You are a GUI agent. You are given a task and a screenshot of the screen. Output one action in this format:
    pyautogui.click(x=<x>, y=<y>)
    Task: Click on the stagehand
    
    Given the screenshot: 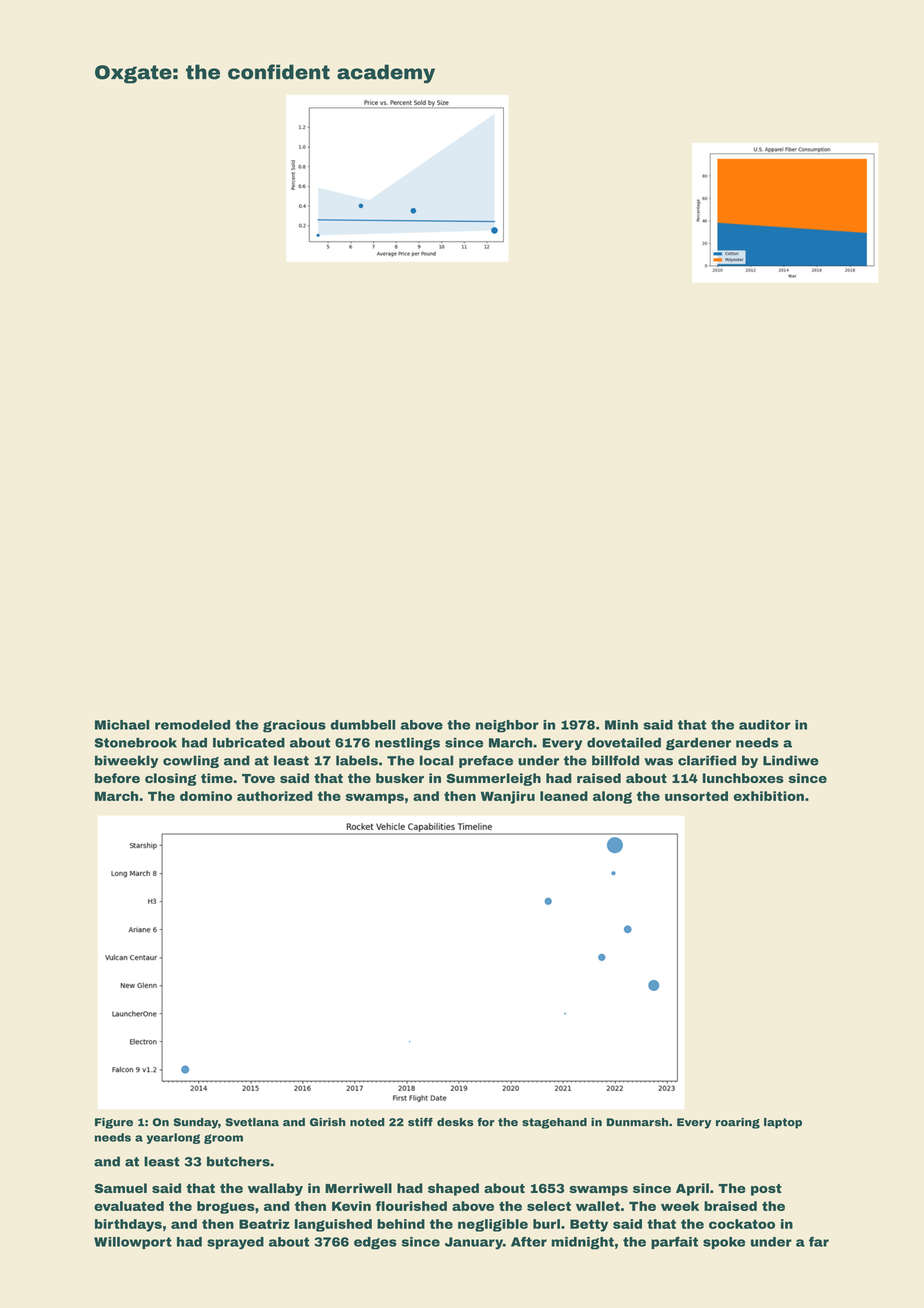 What is the action you would take?
    pyautogui.click(x=554, y=1123)
